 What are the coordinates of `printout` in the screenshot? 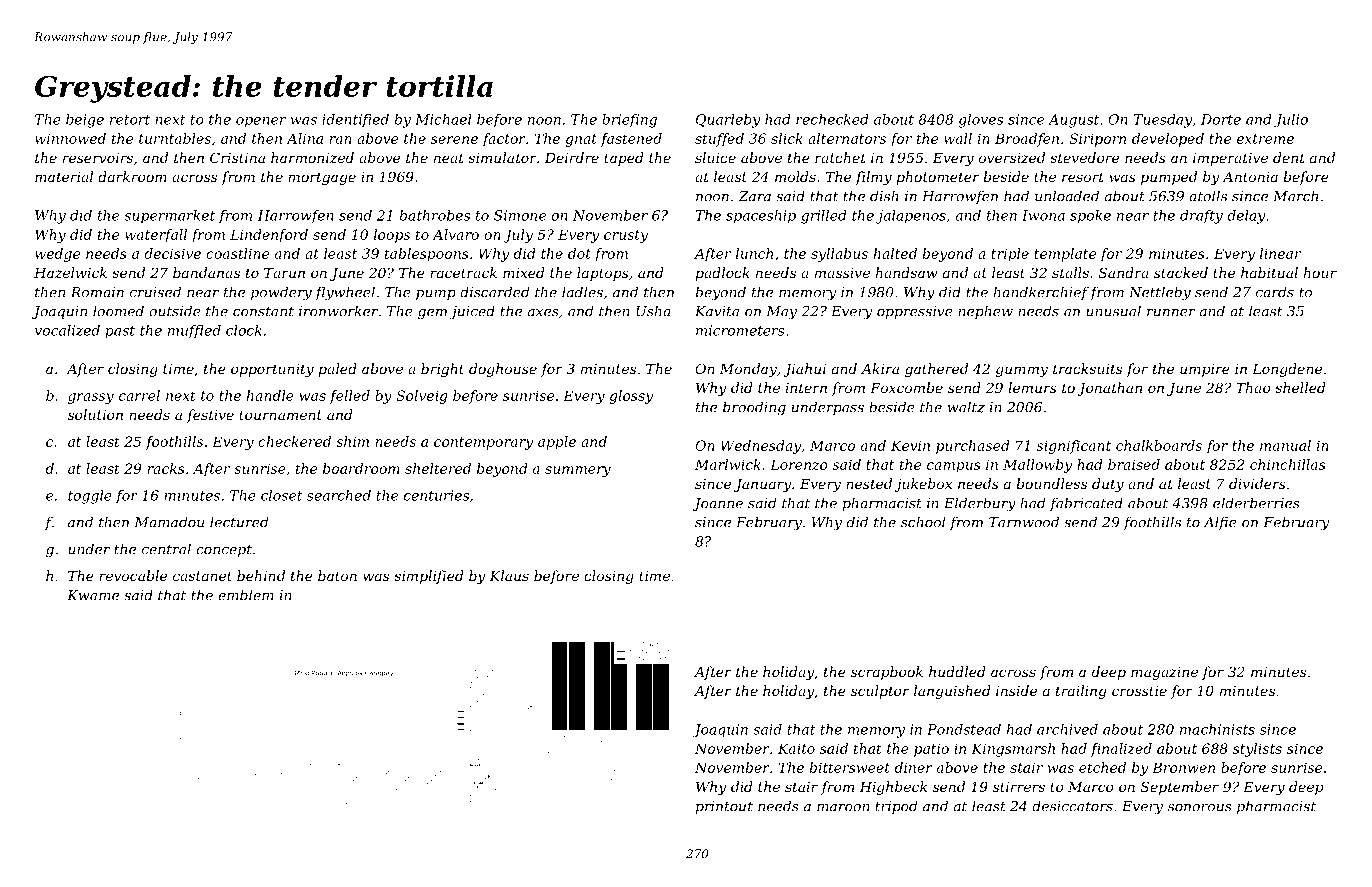 It's located at (724, 807).
